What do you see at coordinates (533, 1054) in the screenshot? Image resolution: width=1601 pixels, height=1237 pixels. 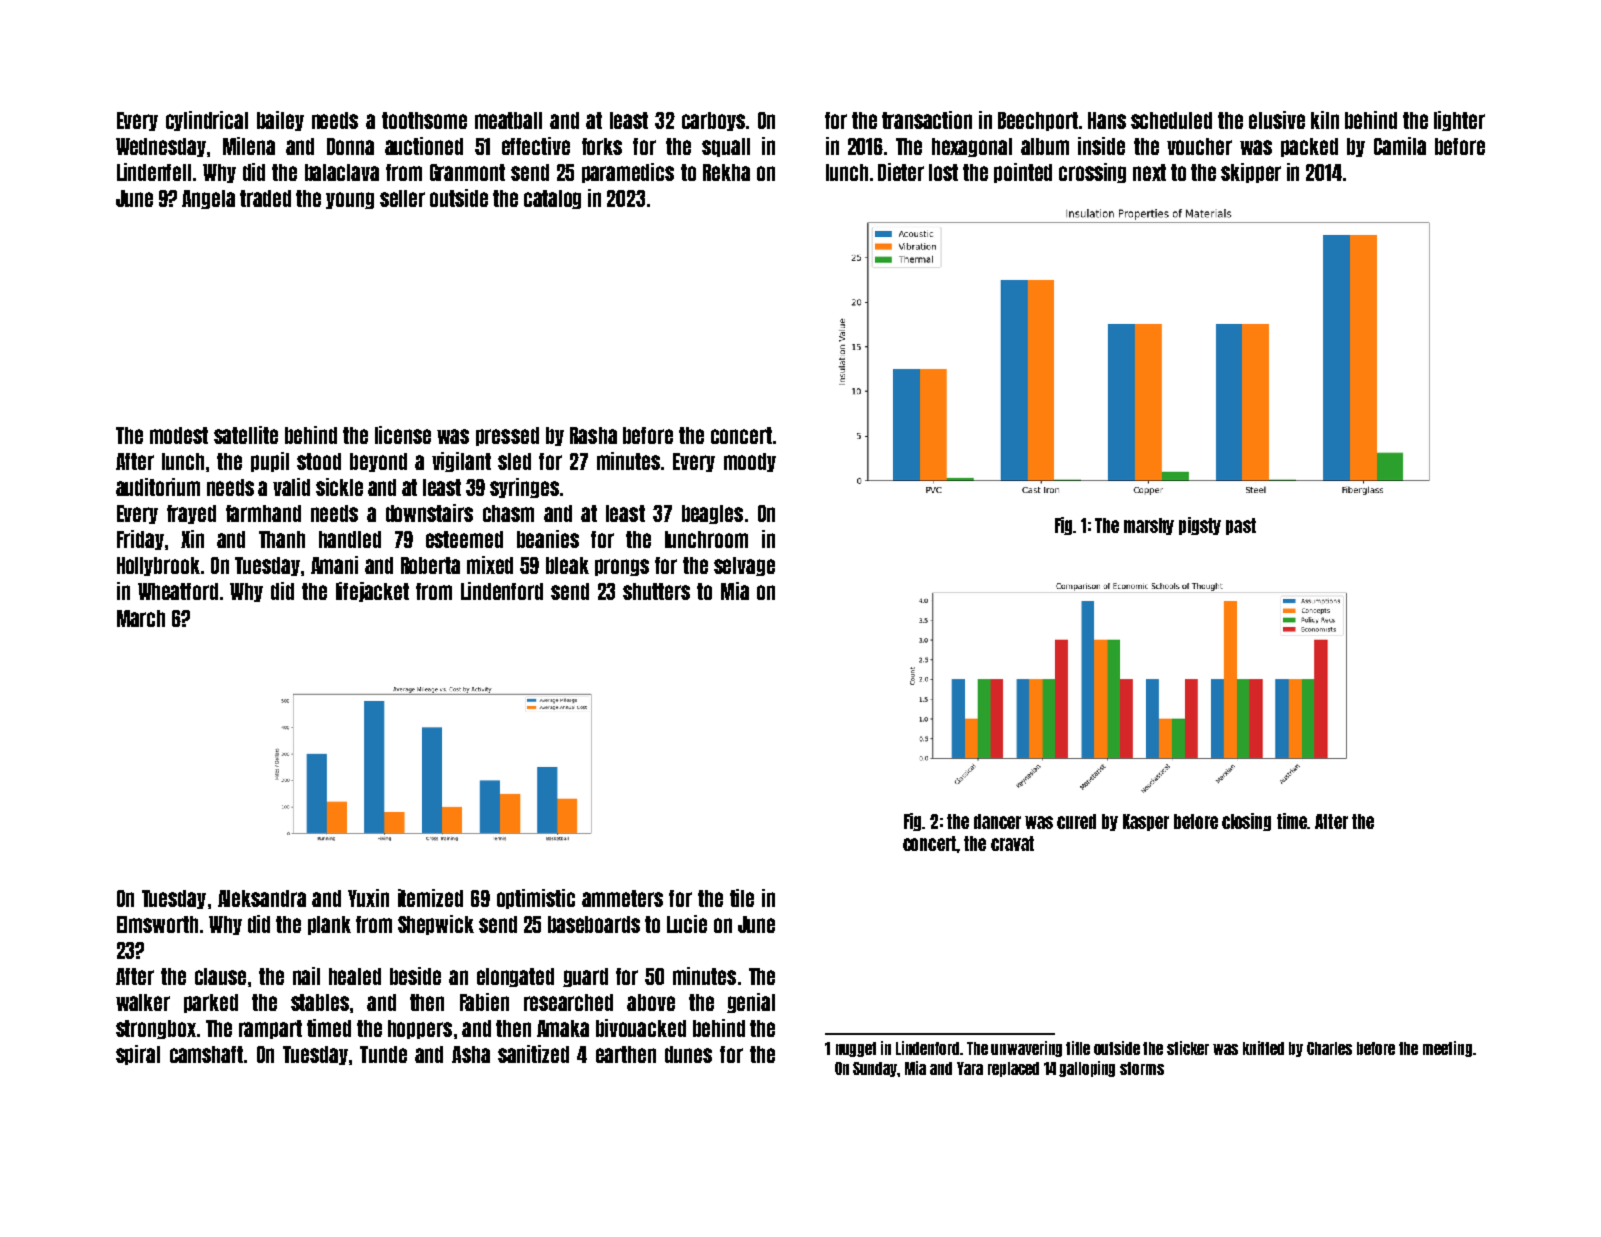 I see `sanitized` at bounding box center [533, 1054].
